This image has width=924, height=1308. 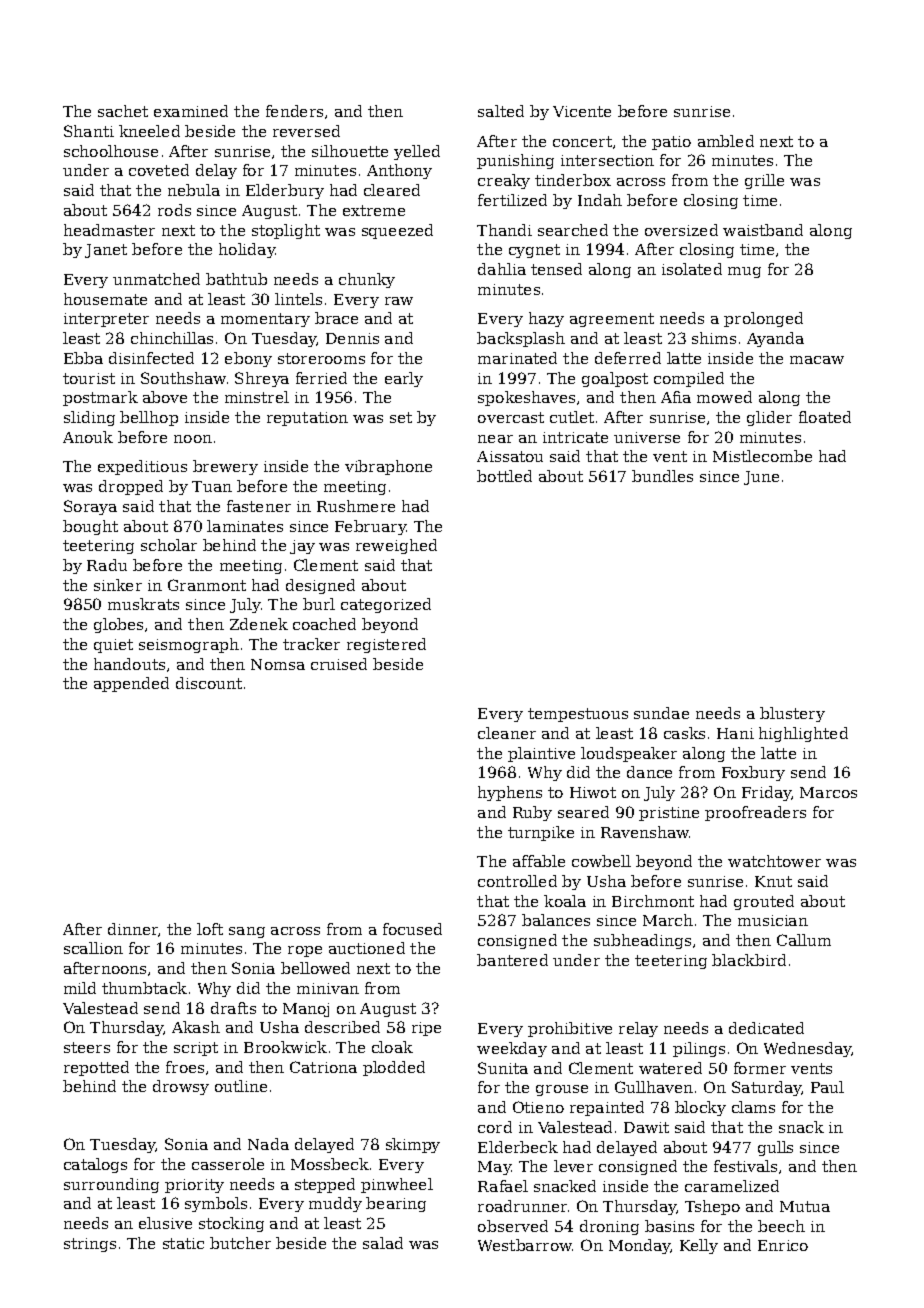 I want to click on glider, so click(x=769, y=418).
